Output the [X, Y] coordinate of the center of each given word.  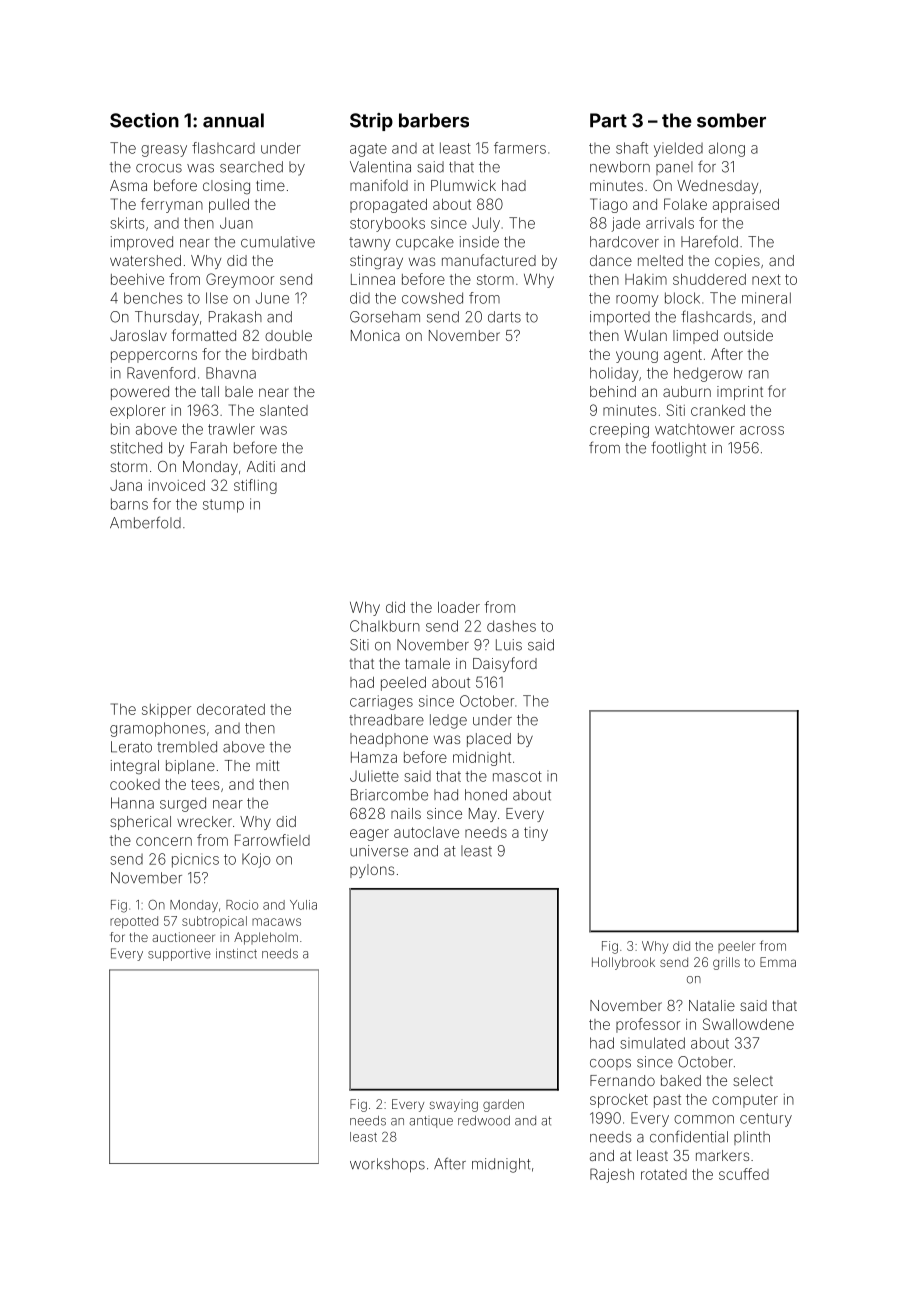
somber [731, 120]
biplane [190, 767]
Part [608, 120]
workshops [387, 1165]
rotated [664, 1174]
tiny [536, 834]
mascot [517, 776]
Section [144, 120]
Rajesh [612, 1175]
